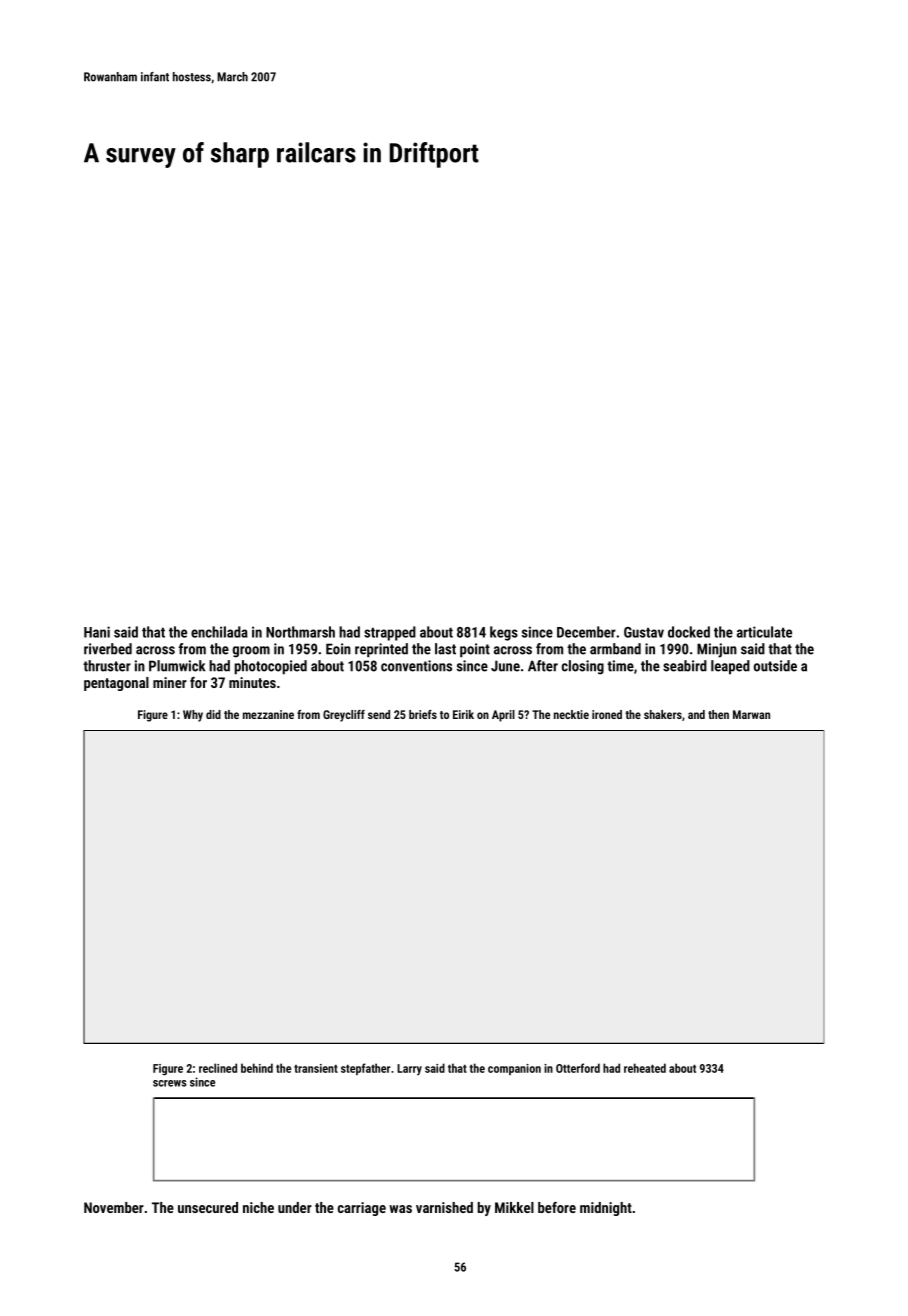 The width and height of the screenshot is (908, 1316). What do you see at coordinates (606, 1209) in the screenshot?
I see `midnight` at bounding box center [606, 1209].
